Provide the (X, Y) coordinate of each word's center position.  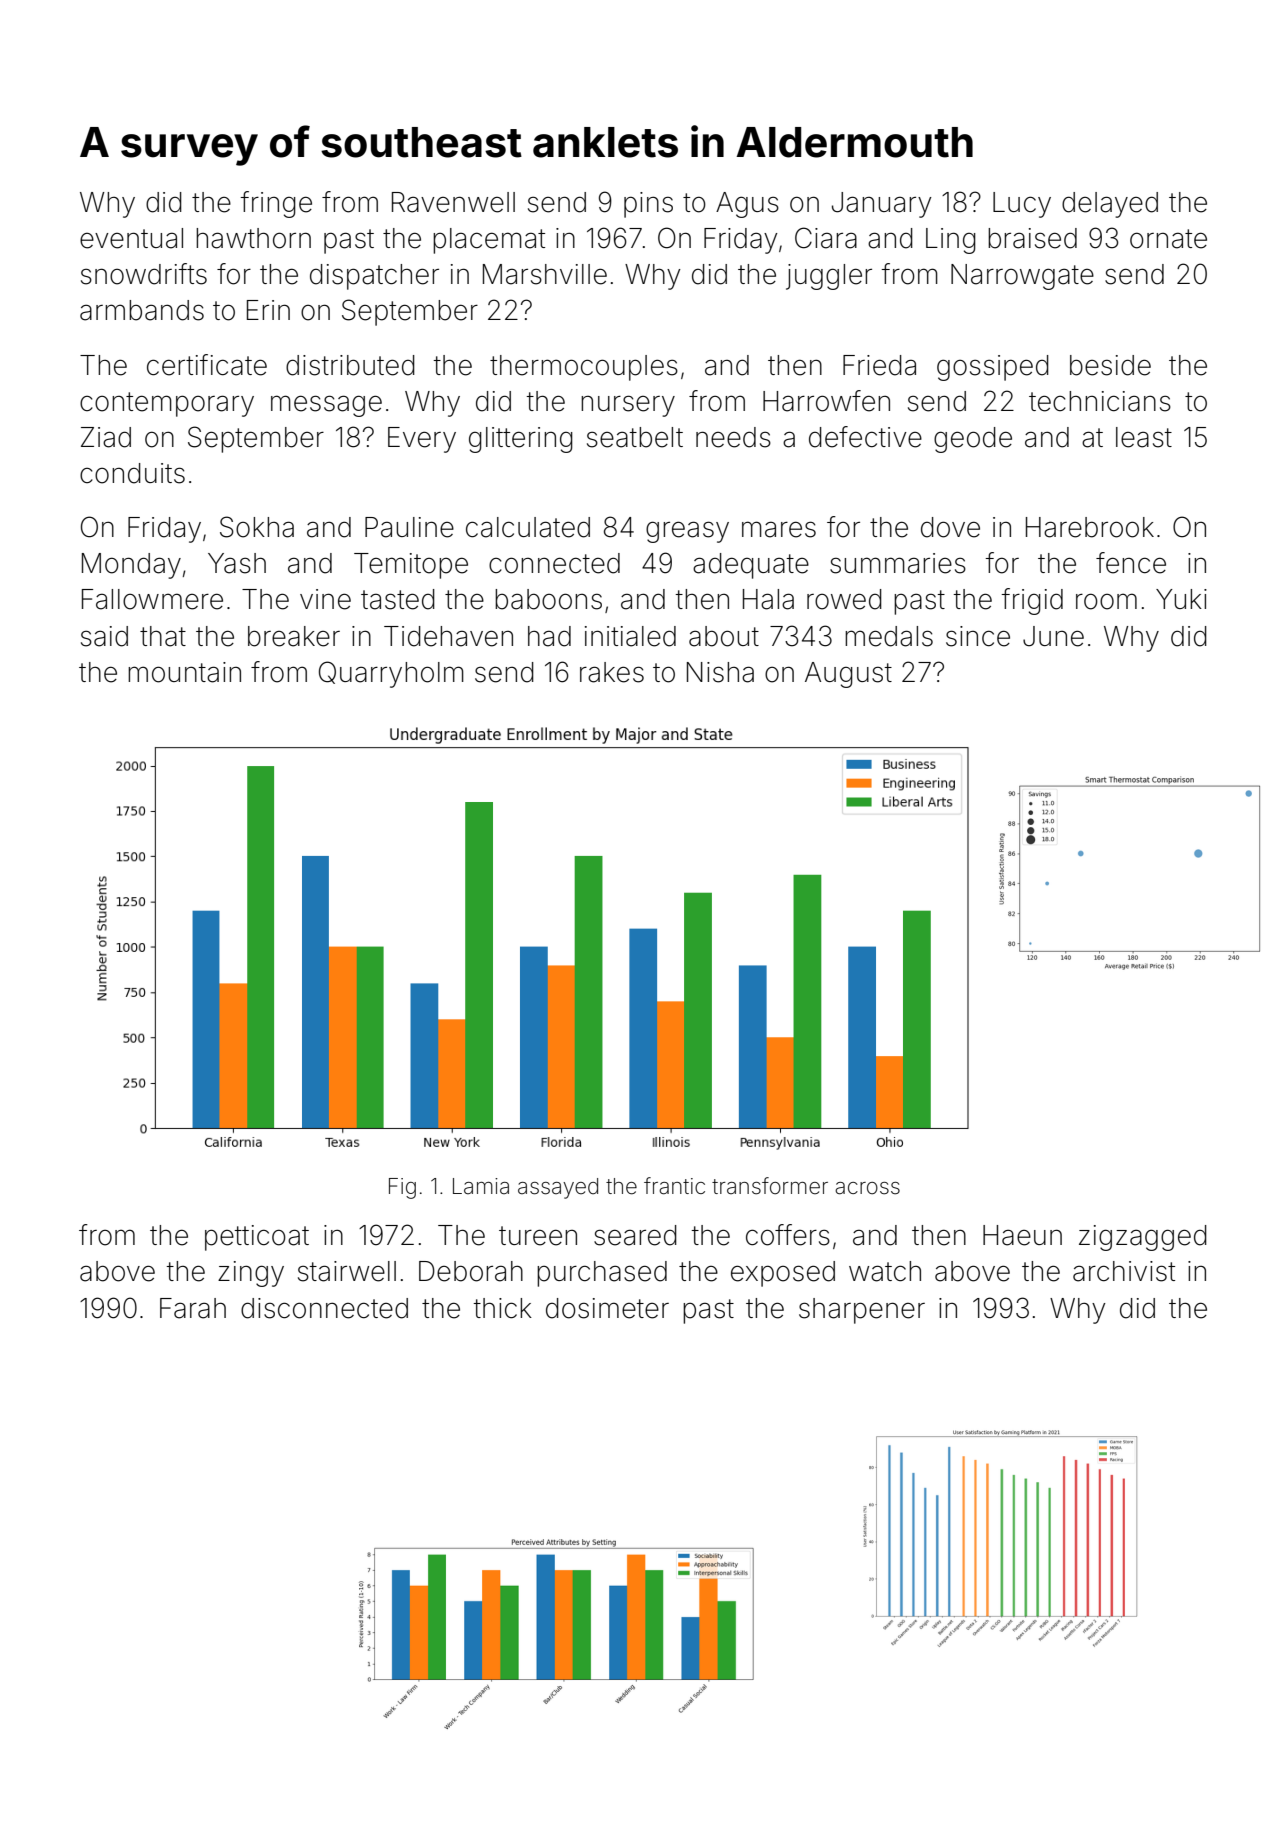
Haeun (1022, 1235)
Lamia (481, 1186)
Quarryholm (391, 674)
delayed (1110, 205)
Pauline (409, 527)
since (978, 636)
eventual (131, 238)
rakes (612, 672)
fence (1131, 563)
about (724, 636)
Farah (193, 1308)
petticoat (257, 1238)
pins (648, 205)
